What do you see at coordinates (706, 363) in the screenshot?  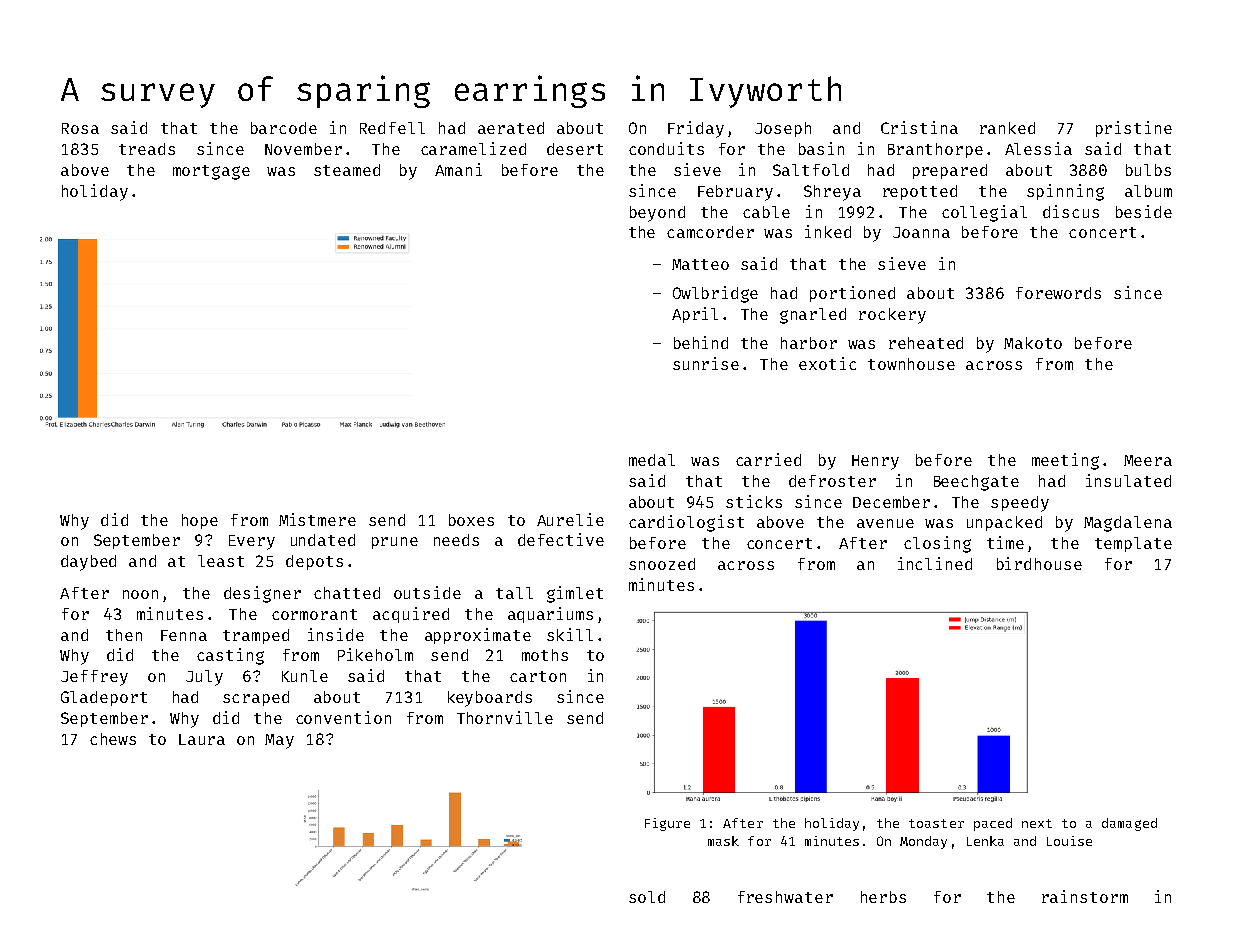 I see `sunrise` at bounding box center [706, 363].
